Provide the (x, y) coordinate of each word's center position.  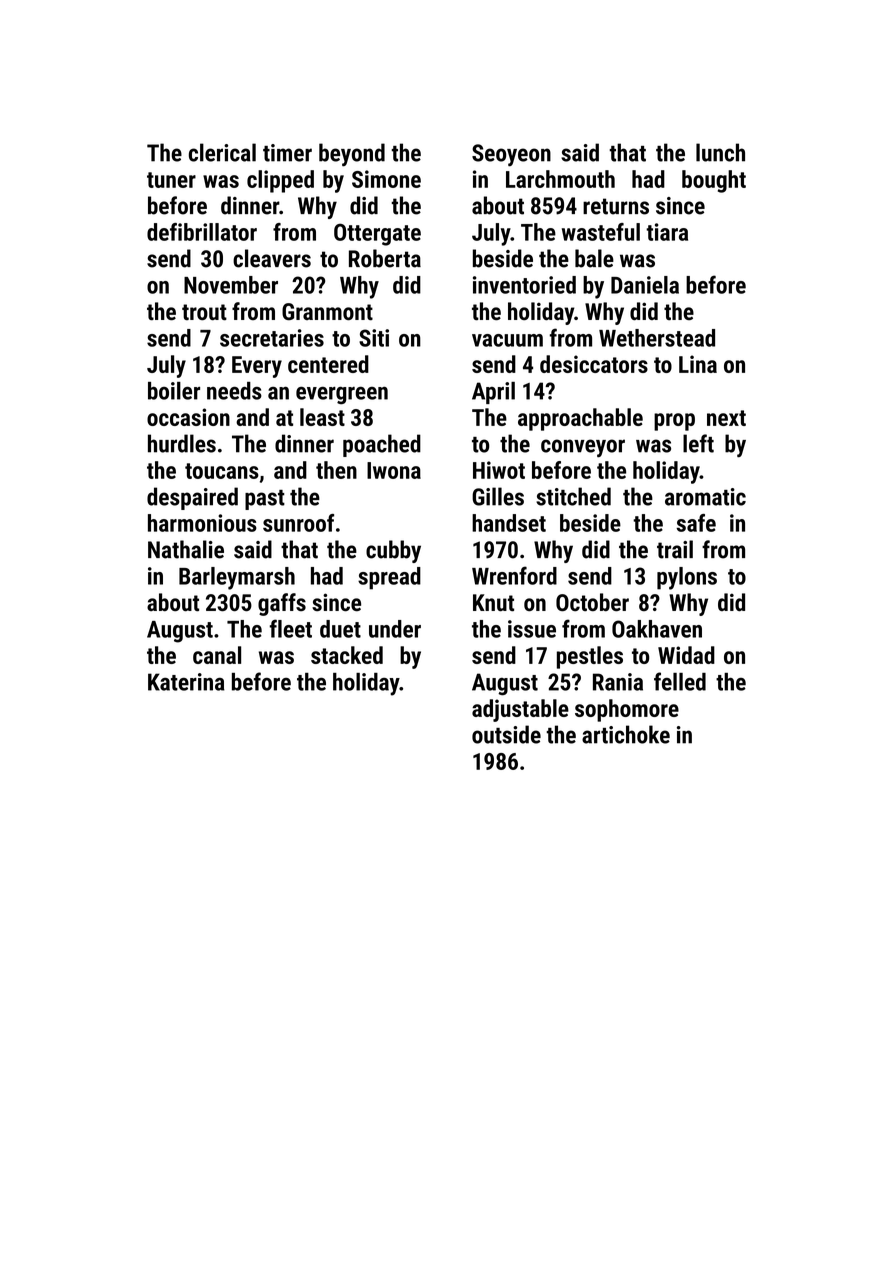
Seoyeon (511, 155)
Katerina (186, 682)
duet (340, 629)
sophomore (627, 710)
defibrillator (202, 232)
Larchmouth (560, 179)
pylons (687, 578)
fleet (291, 628)
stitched (573, 496)
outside (506, 734)
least (322, 417)
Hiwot (499, 470)
